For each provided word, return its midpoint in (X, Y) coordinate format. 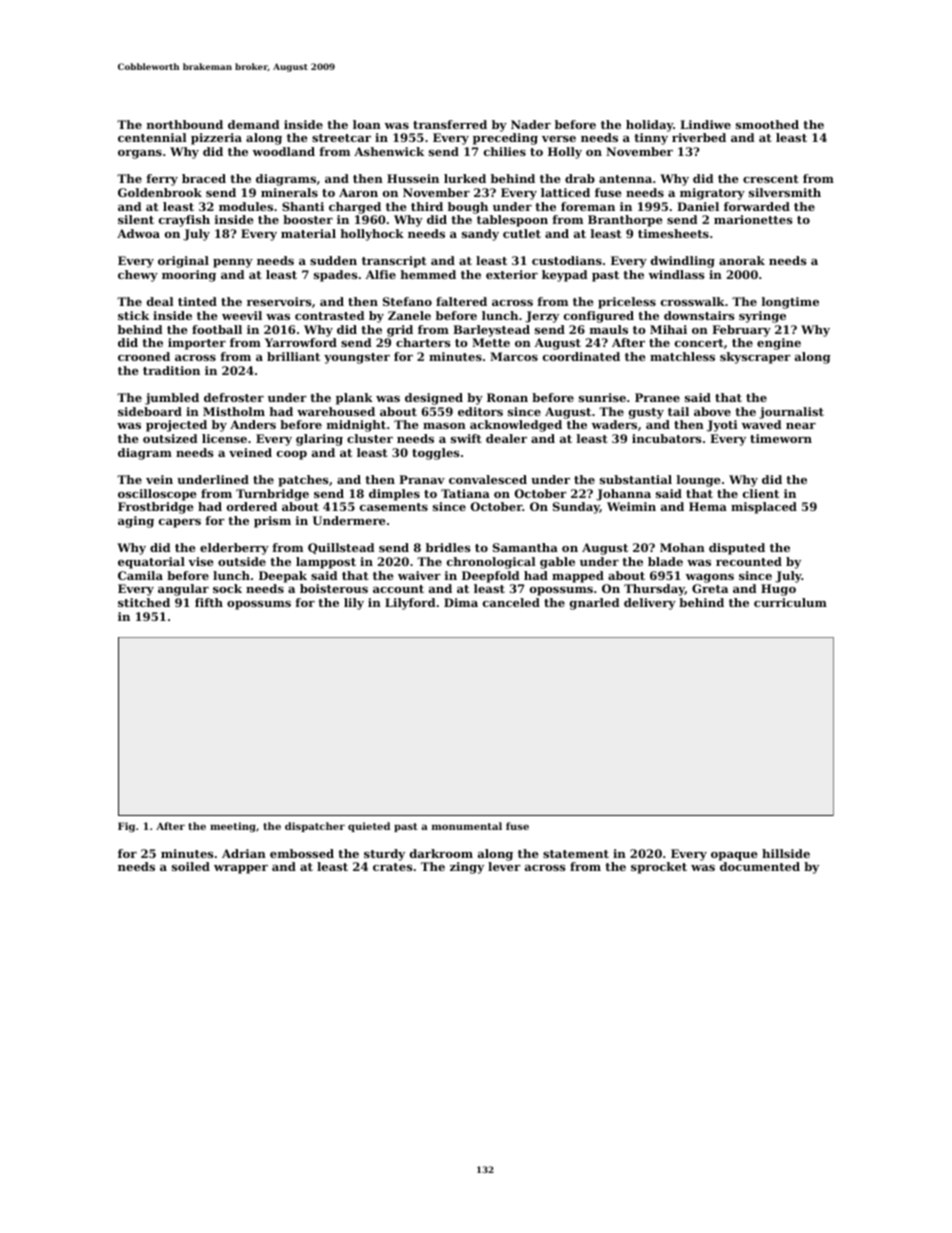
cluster (370, 438)
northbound (185, 124)
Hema (708, 506)
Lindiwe (705, 124)
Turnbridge (272, 495)
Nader (531, 124)
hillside (786, 853)
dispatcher (315, 827)
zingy (467, 868)
